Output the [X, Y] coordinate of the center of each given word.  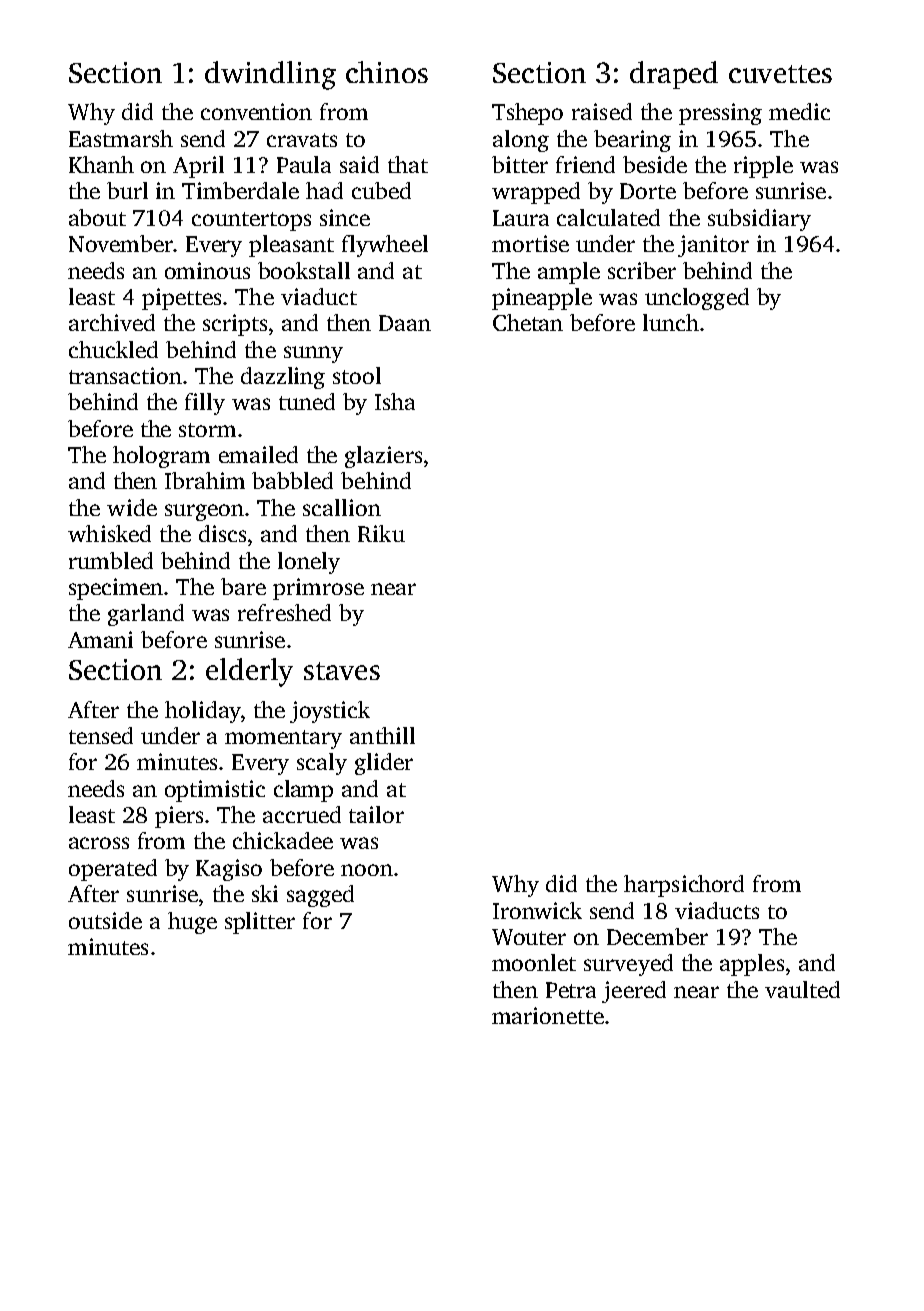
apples [752, 965]
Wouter [529, 937]
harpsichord [684, 886]
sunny [313, 354]
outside [105, 920]
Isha [395, 401]
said [359, 164]
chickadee [283, 840]
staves [342, 671]
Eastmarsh [121, 138]
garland [146, 615]
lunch [671, 322]
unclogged [697, 299]
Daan [405, 323]
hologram [161, 457]
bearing [632, 141]
